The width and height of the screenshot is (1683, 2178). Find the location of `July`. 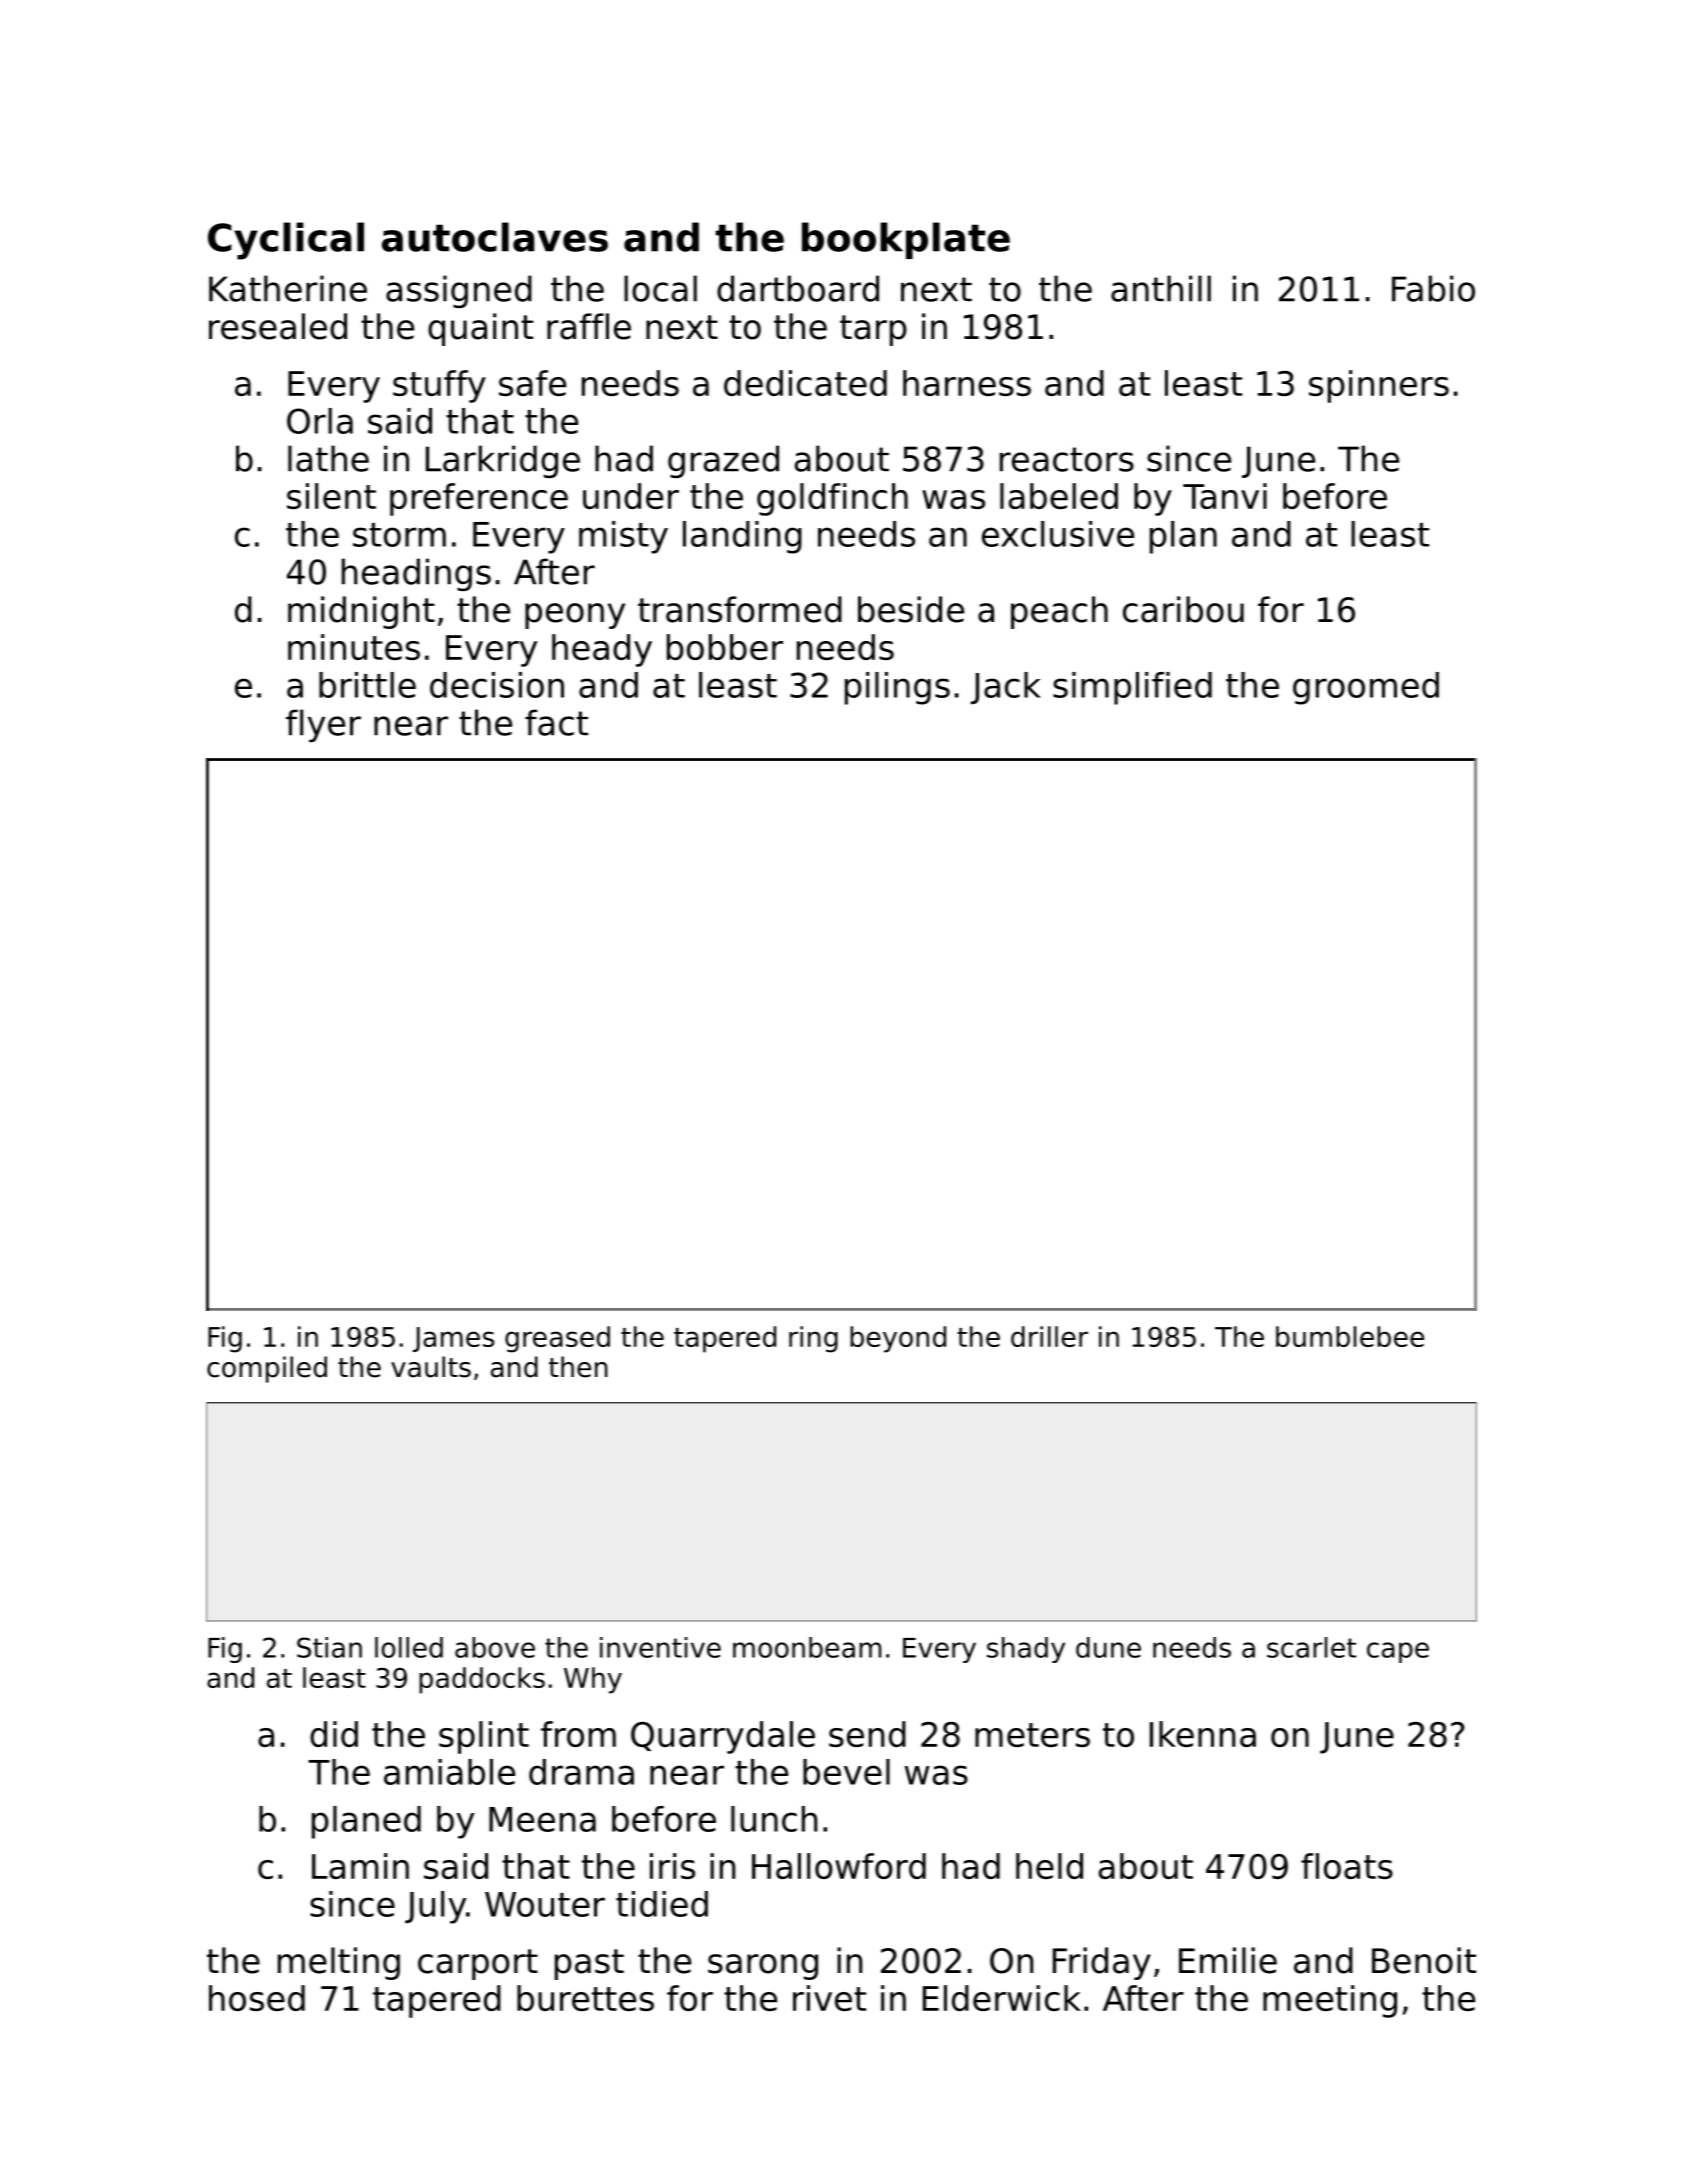

July is located at coordinates (435, 1907).
